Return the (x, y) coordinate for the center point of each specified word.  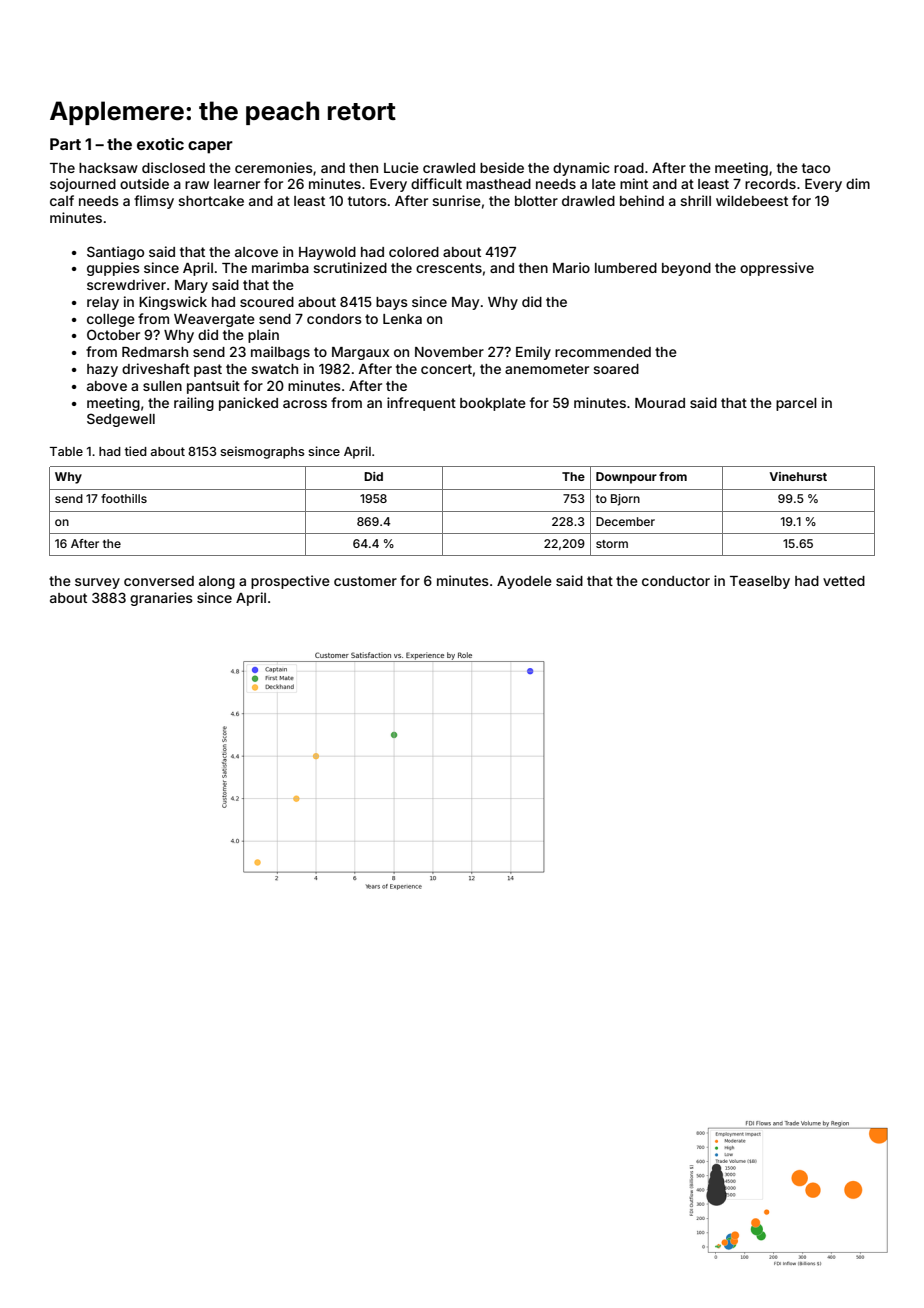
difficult (436, 183)
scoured (267, 302)
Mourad (660, 403)
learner (237, 184)
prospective (290, 582)
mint (634, 183)
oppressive (777, 269)
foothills (124, 498)
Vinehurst (798, 476)
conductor (676, 581)
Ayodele (524, 582)
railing (194, 404)
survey (97, 583)
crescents (449, 268)
